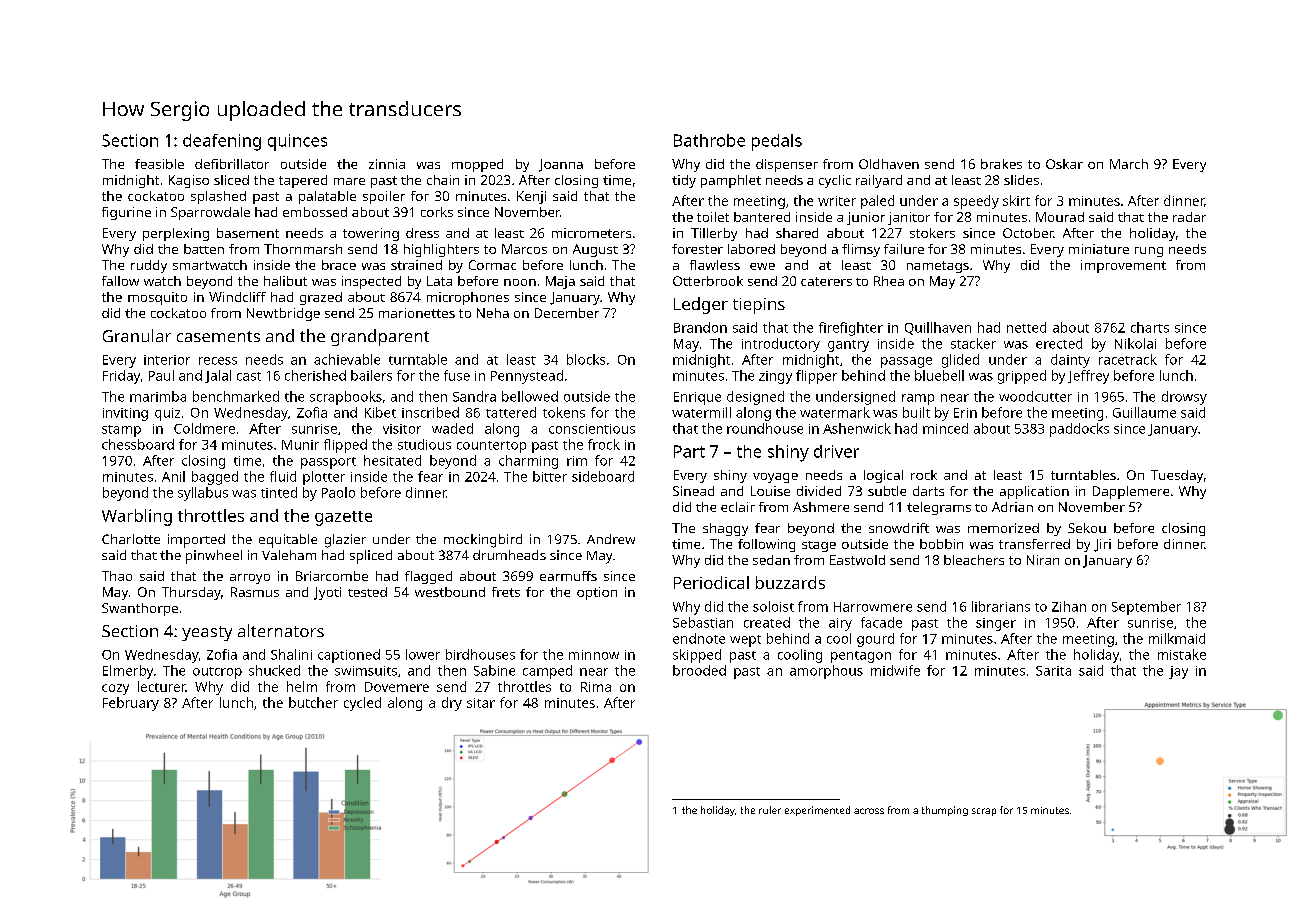 The image size is (1308, 924). What do you see at coordinates (236, 396) in the image?
I see `benchmarked` at bounding box center [236, 396].
